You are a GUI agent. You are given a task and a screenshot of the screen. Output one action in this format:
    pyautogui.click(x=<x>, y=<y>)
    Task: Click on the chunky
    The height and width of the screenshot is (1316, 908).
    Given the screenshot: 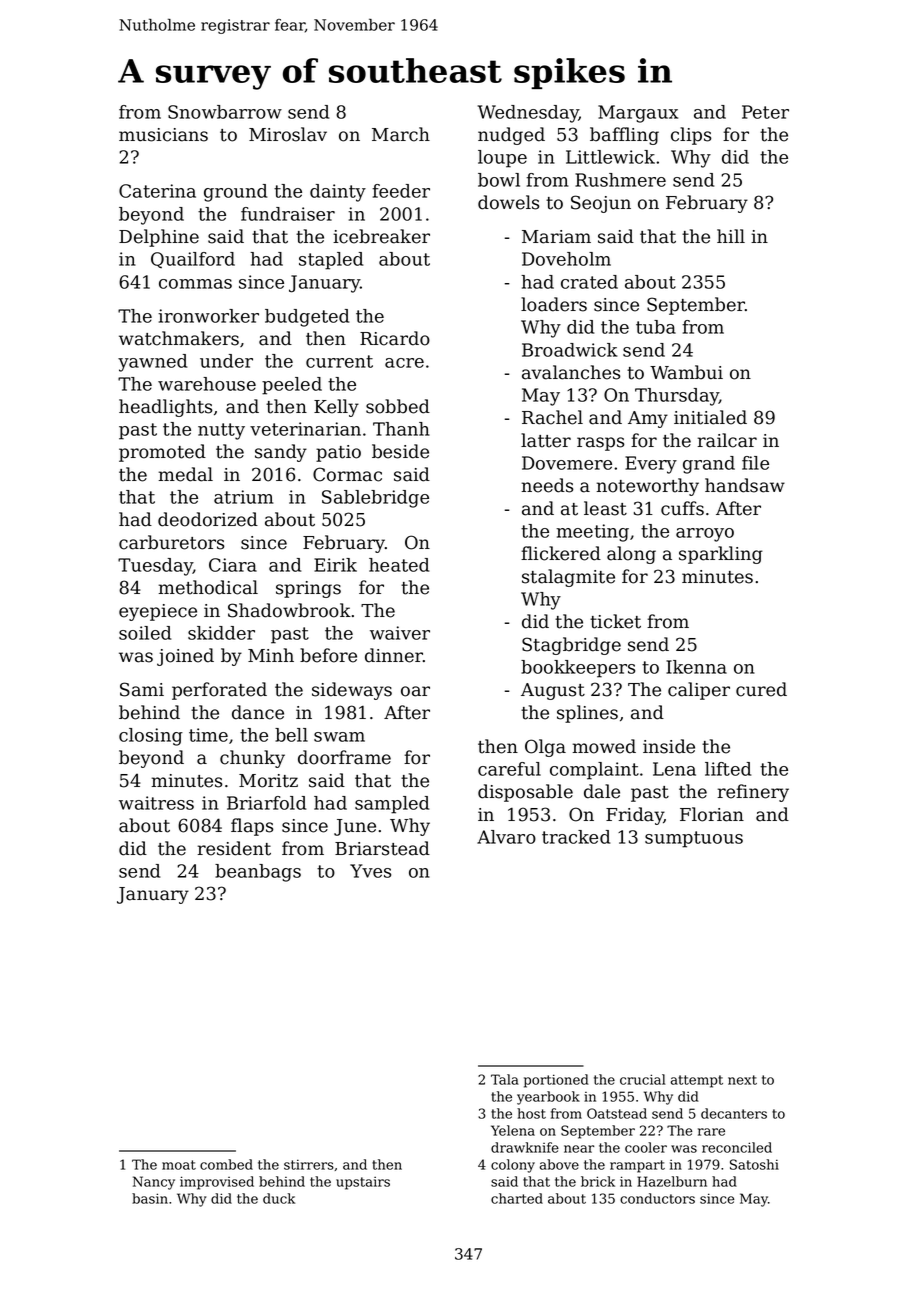 What is the action you would take?
    pyautogui.click(x=252, y=759)
